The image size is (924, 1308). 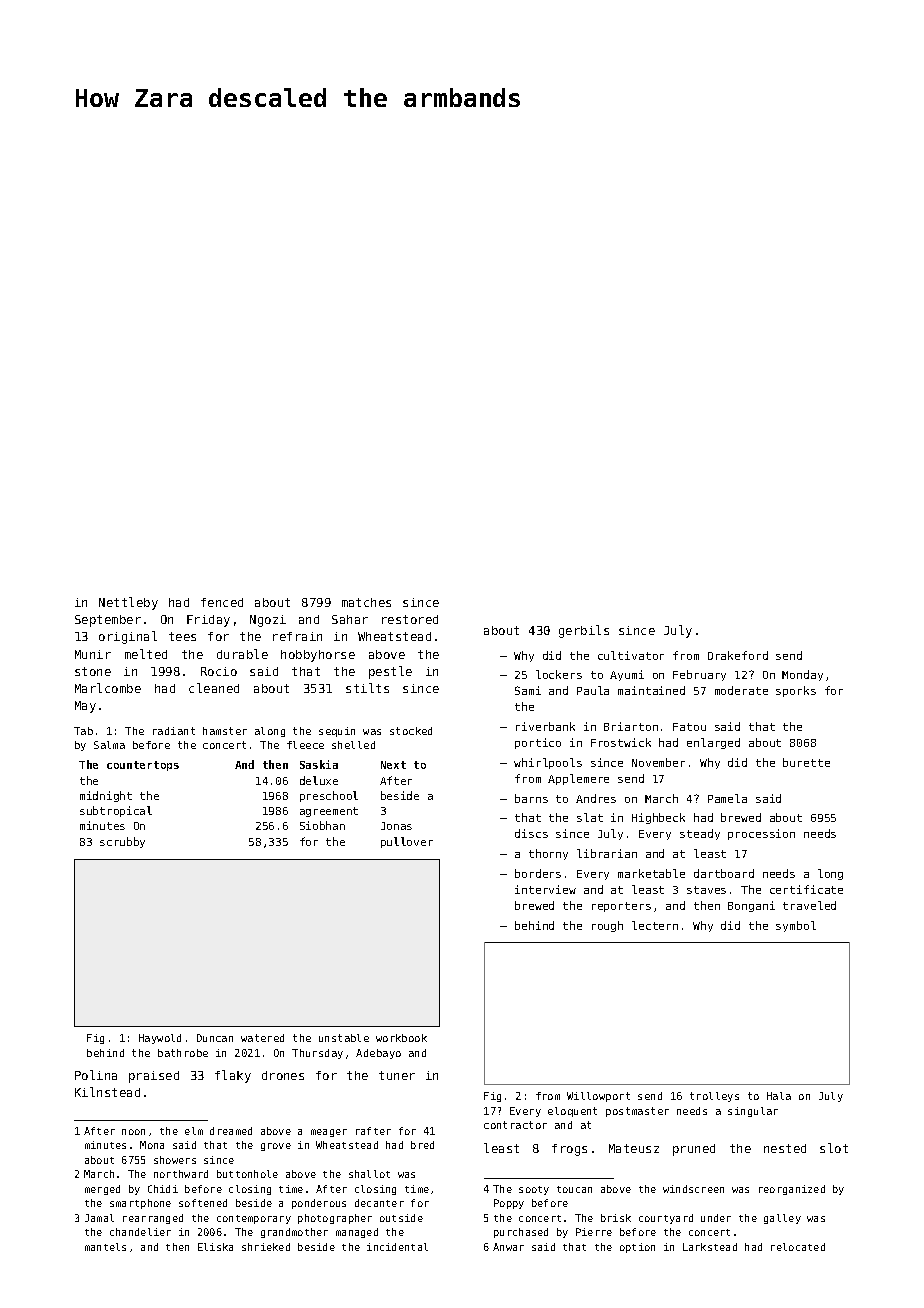 I want to click on Haywold, so click(x=160, y=1039).
